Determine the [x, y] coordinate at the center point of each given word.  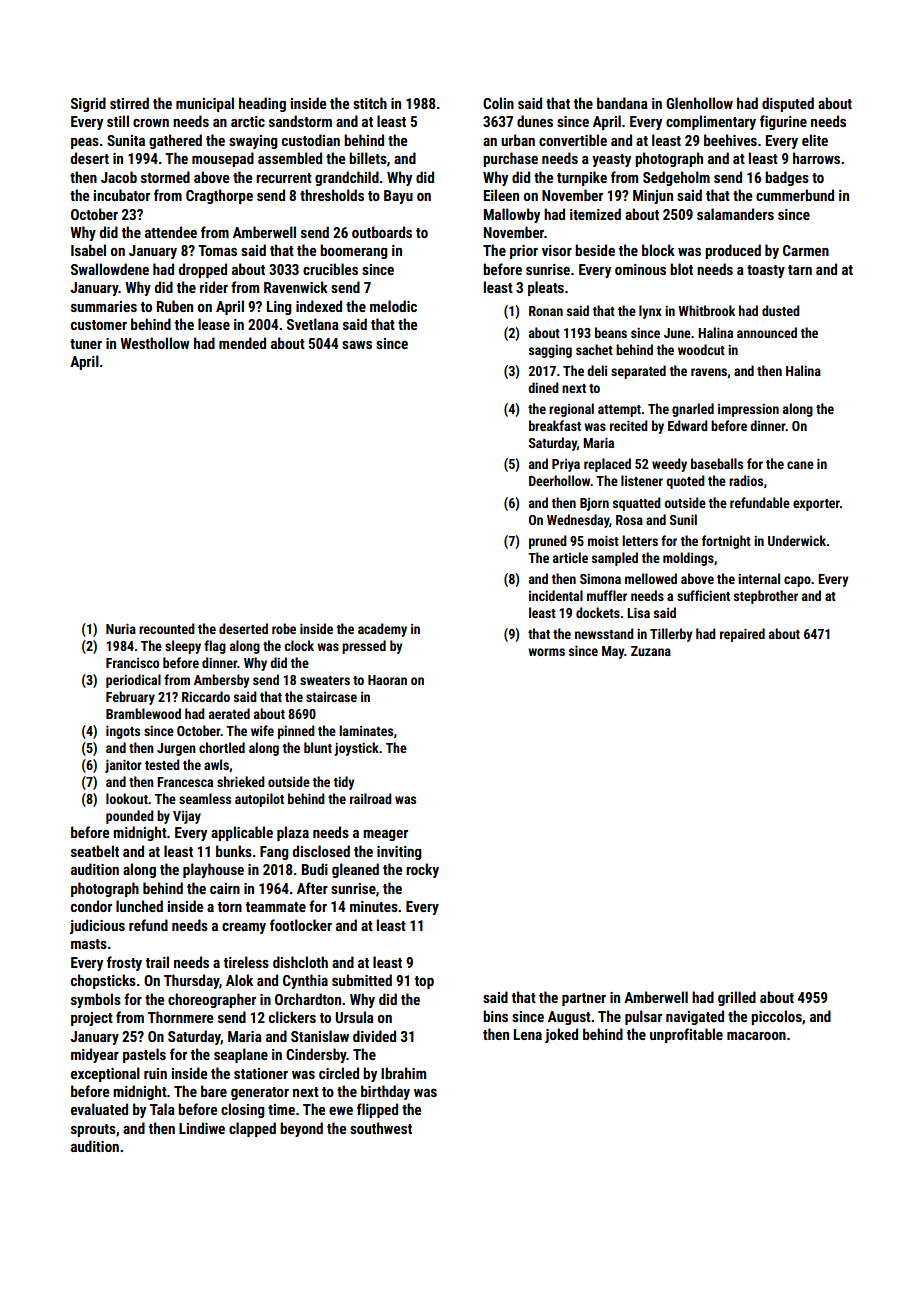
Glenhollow [699, 103]
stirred [129, 103]
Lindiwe [202, 1128]
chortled [222, 747]
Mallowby [512, 215]
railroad [371, 798]
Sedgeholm [676, 178]
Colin [498, 103]
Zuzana [651, 651]
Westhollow [155, 343]
